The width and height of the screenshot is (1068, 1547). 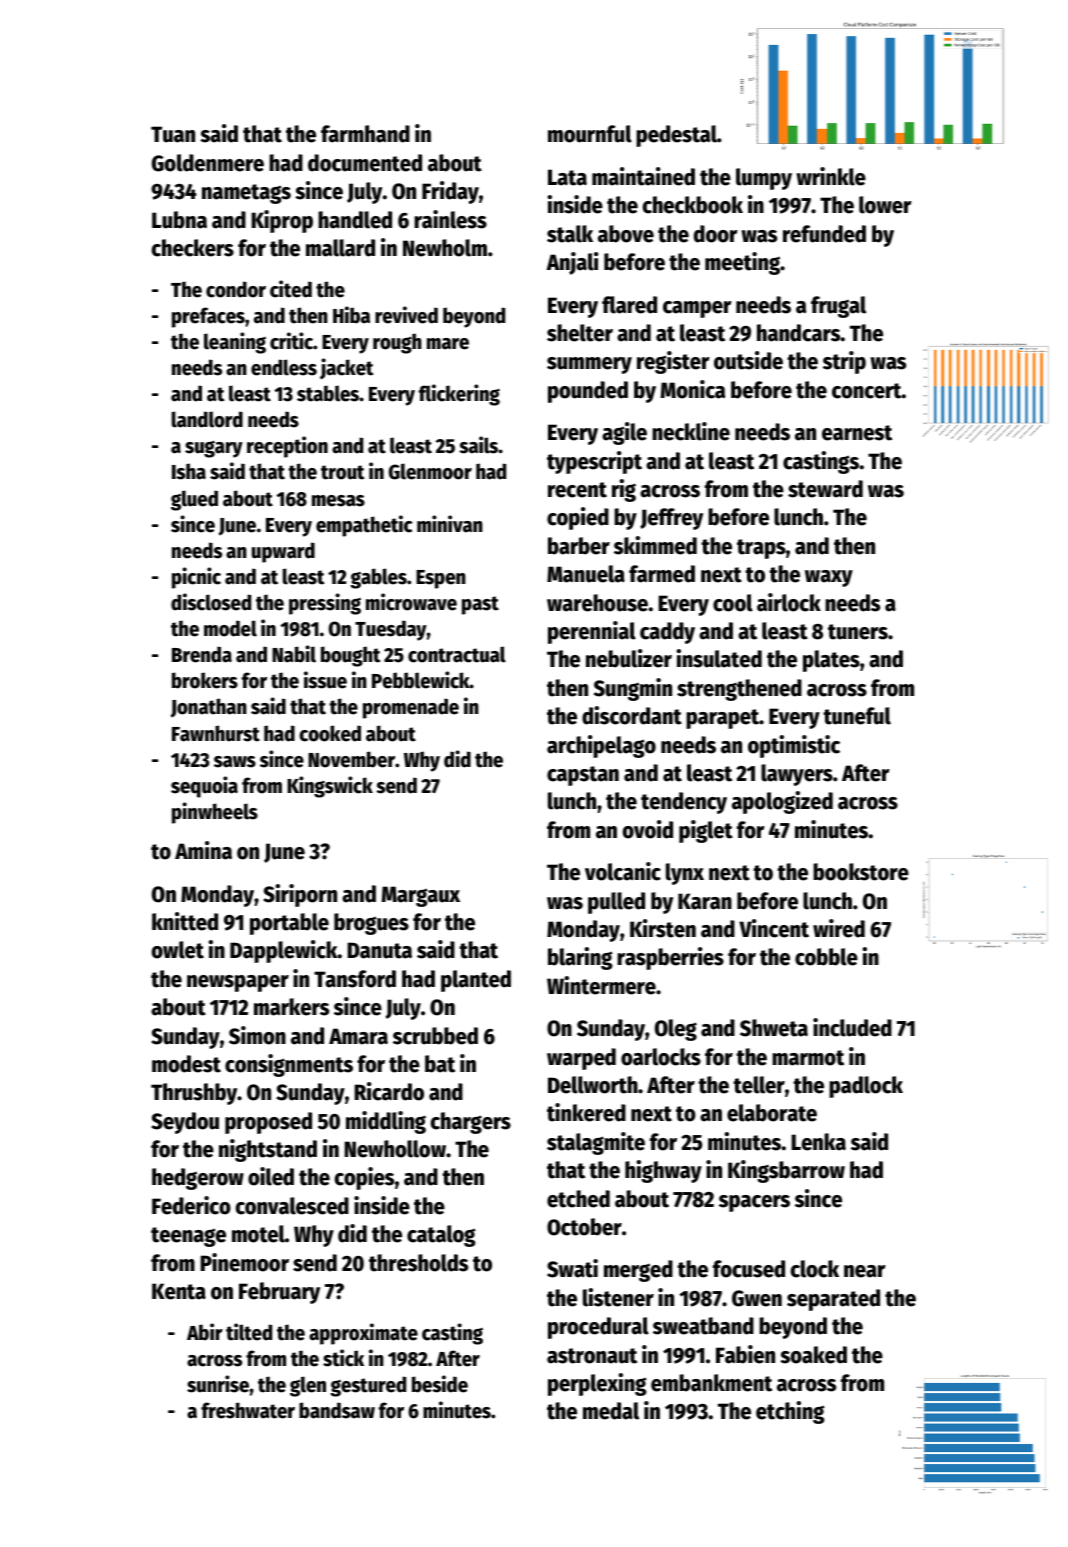 What do you see at coordinates (440, 1384) in the screenshot?
I see `beside` at bounding box center [440, 1384].
